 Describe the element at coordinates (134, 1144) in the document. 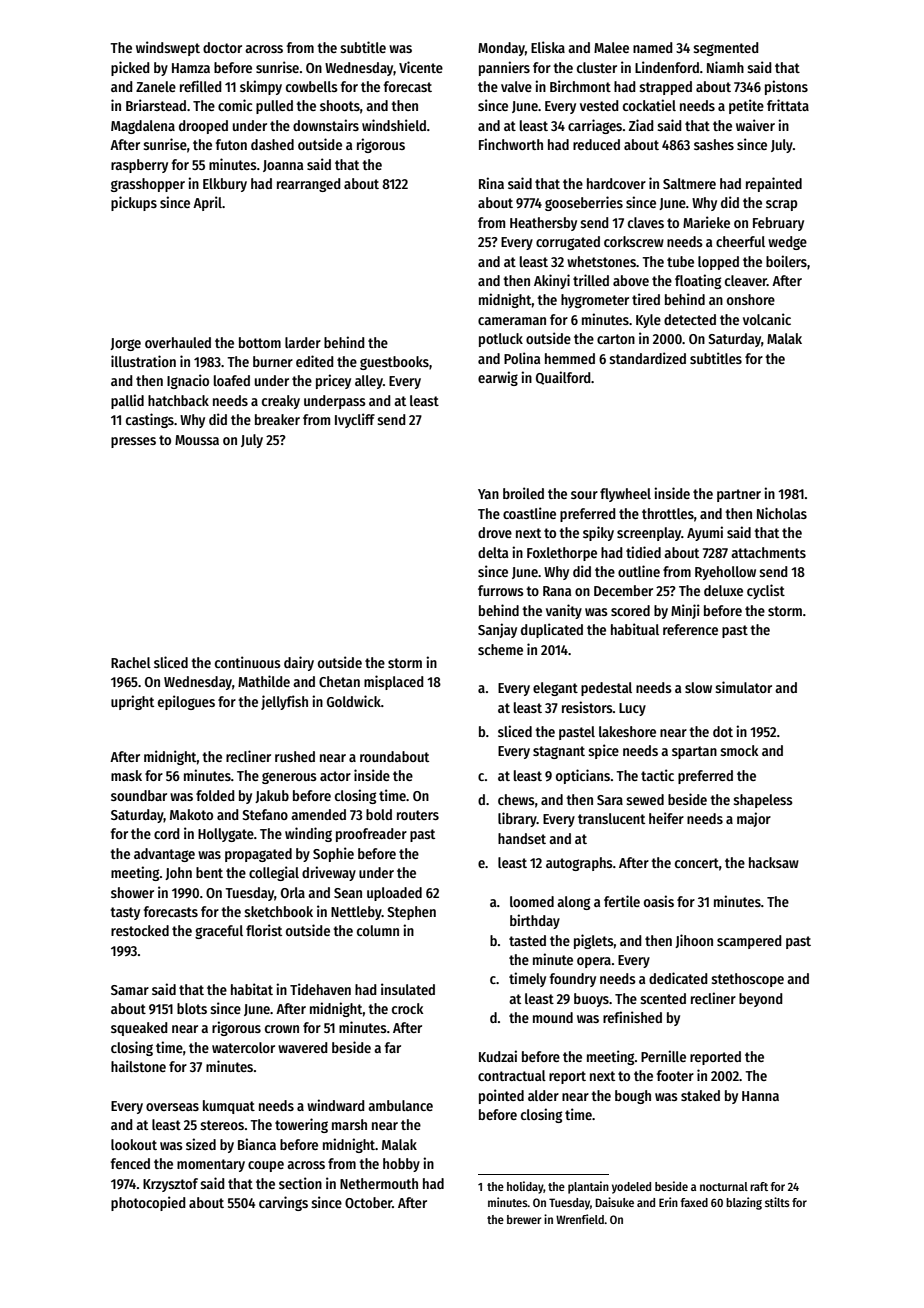

I see `lookout` at that location.
